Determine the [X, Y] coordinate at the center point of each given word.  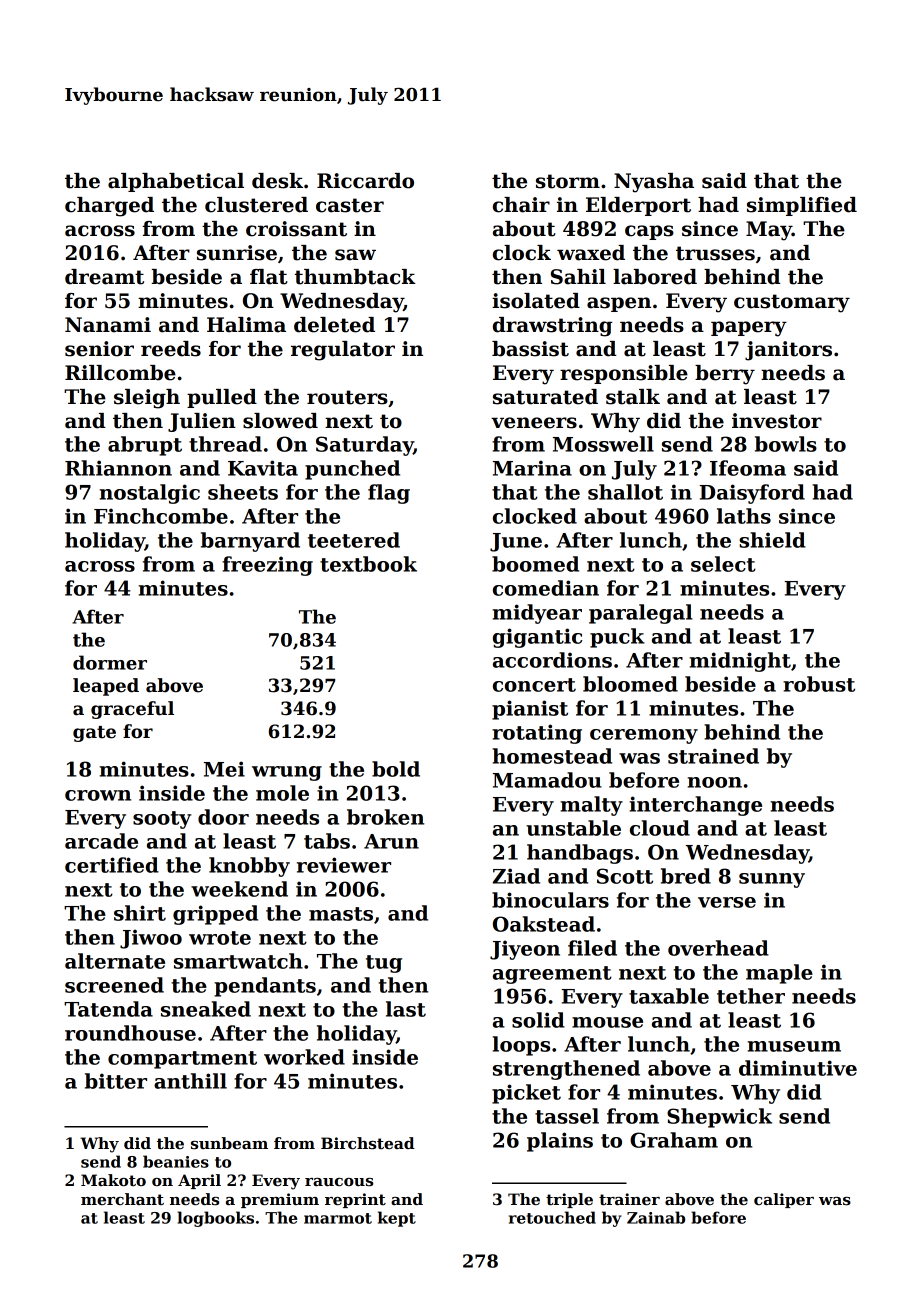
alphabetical [176, 182]
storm [568, 181]
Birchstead [368, 1143]
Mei [224, 769]
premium [280, 1200]
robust [819, 684]
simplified [802, 206]
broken [385, 817]
